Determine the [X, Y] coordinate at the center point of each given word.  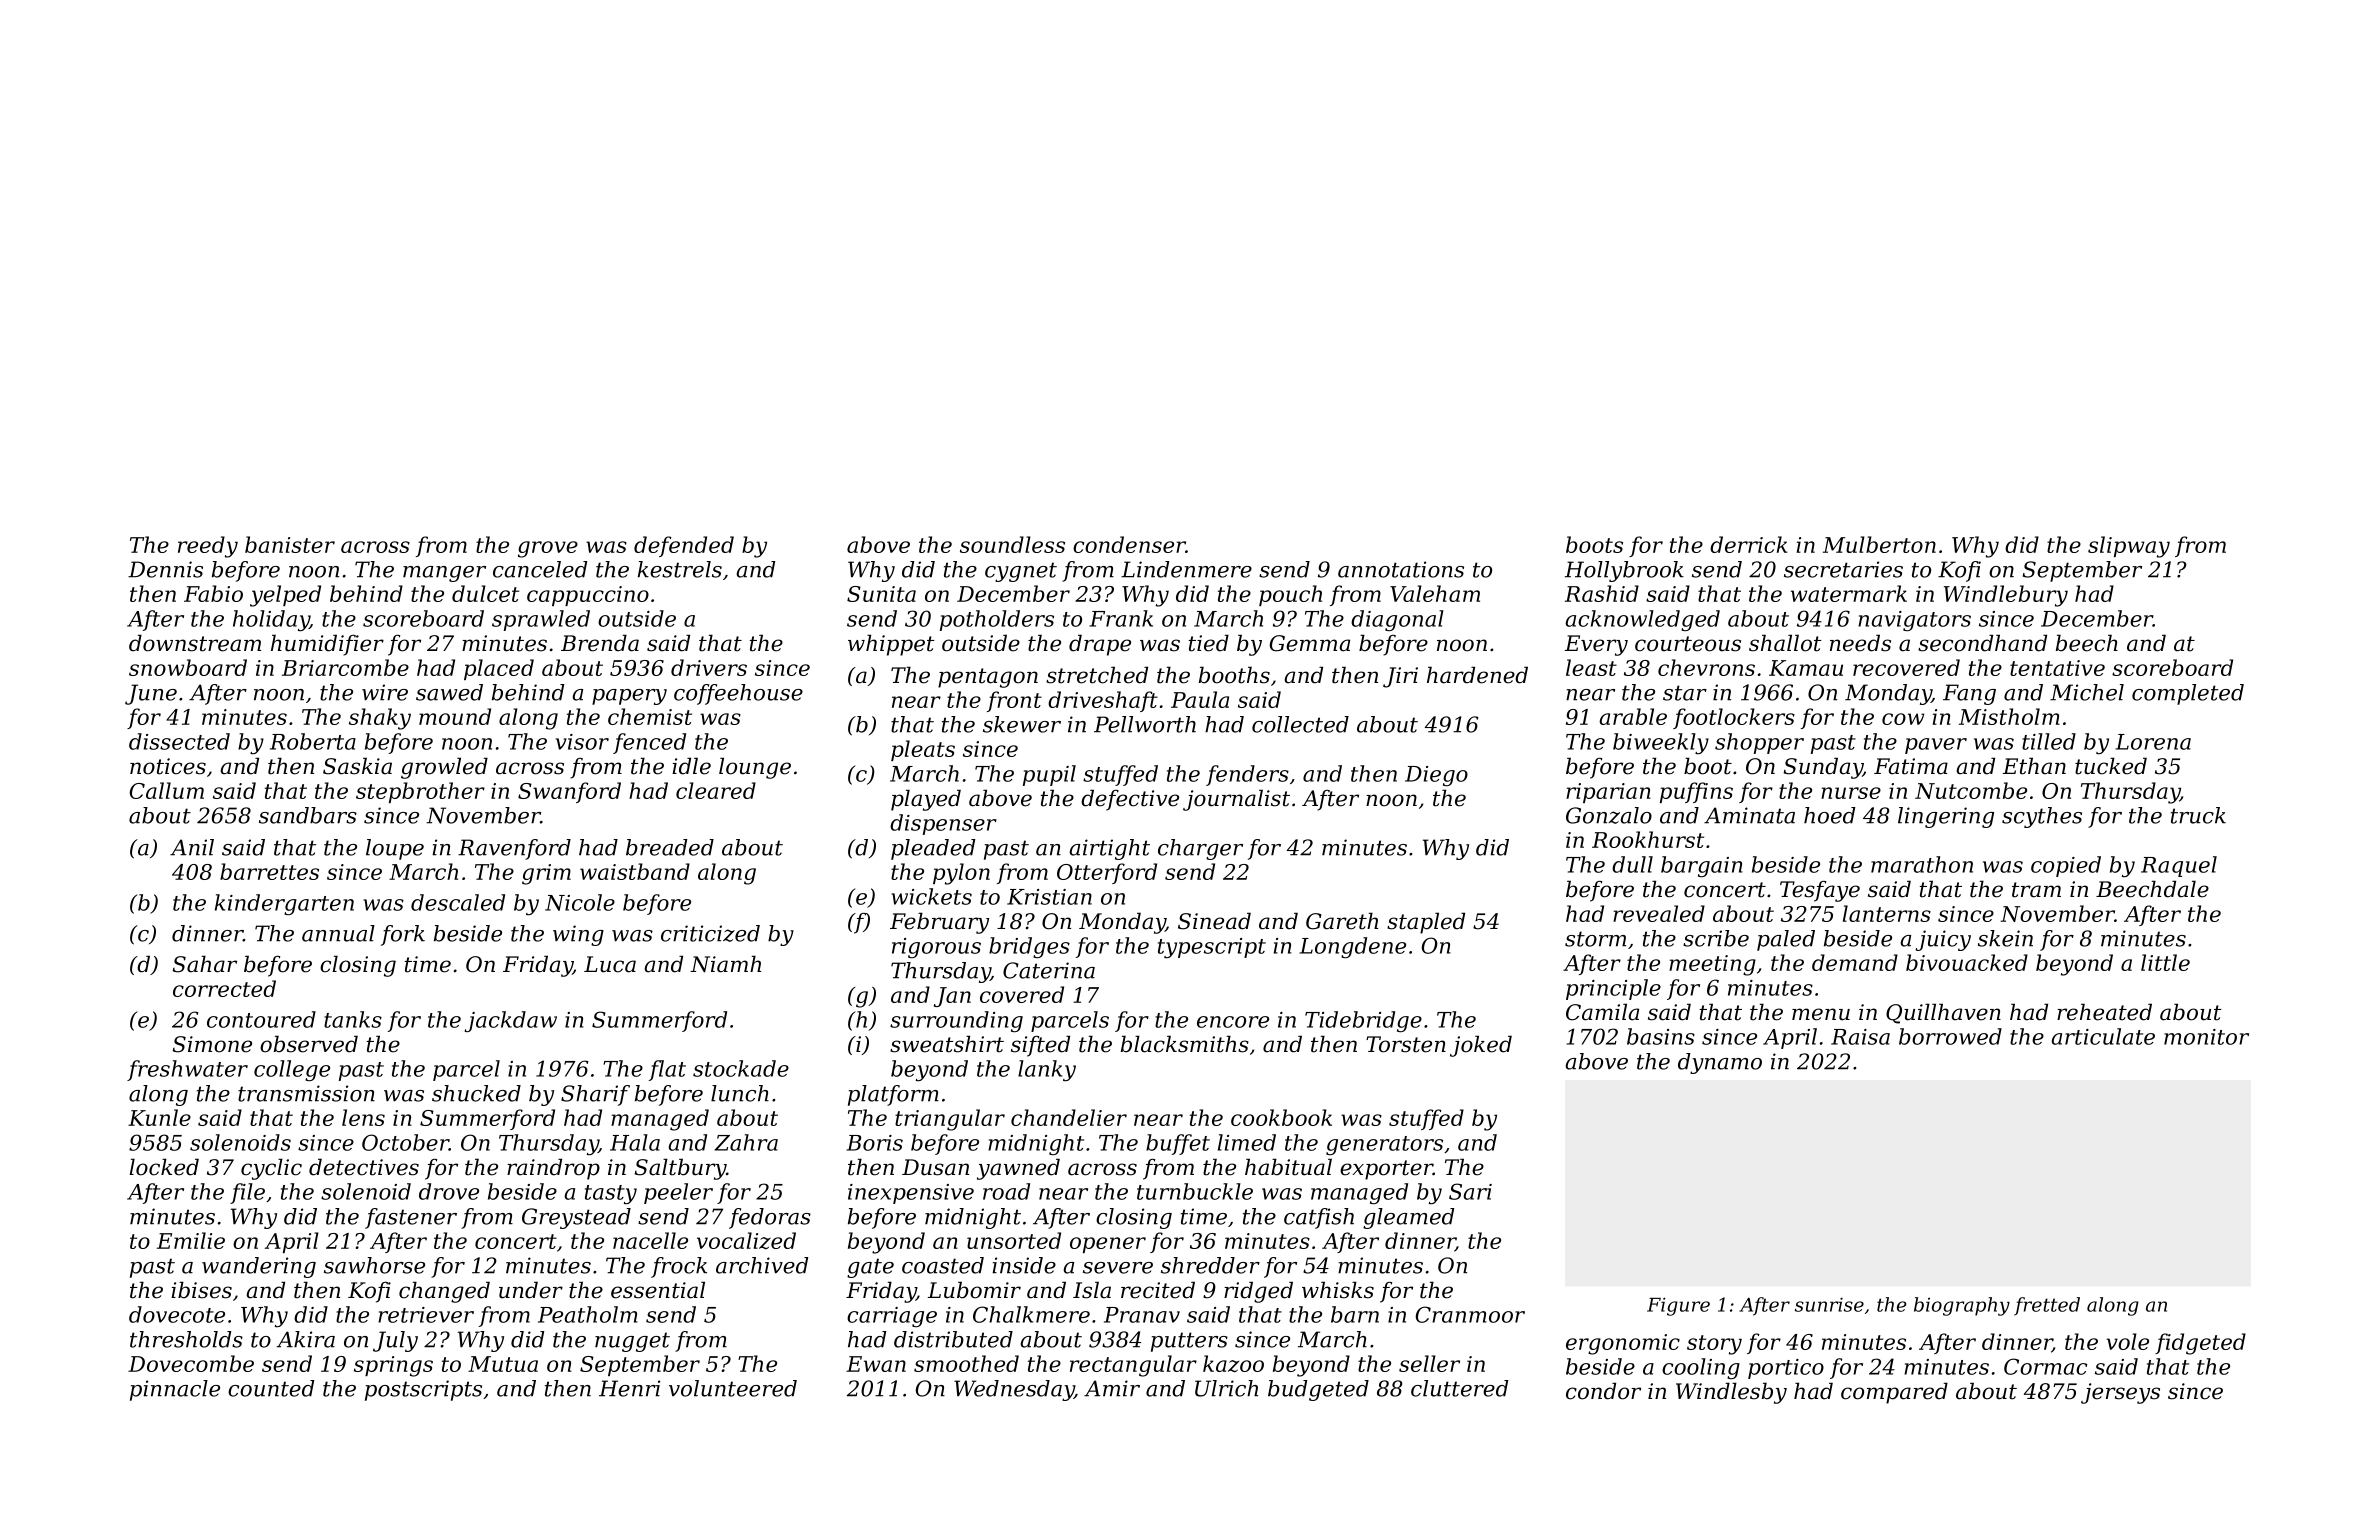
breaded [670, 847]
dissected [179, 741]
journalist [1236, 800]
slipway [2129, 547]
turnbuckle [1195, 1191]
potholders [997, 620]
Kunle [159, 1117]
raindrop [553, 1169]
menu [1821, 1014]
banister [290, 544]
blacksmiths [1185, 1044]
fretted [2047, 1306]
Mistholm [2009, 716]
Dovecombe [191, 1363]
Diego [1436, 776]
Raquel [2179, 866]
